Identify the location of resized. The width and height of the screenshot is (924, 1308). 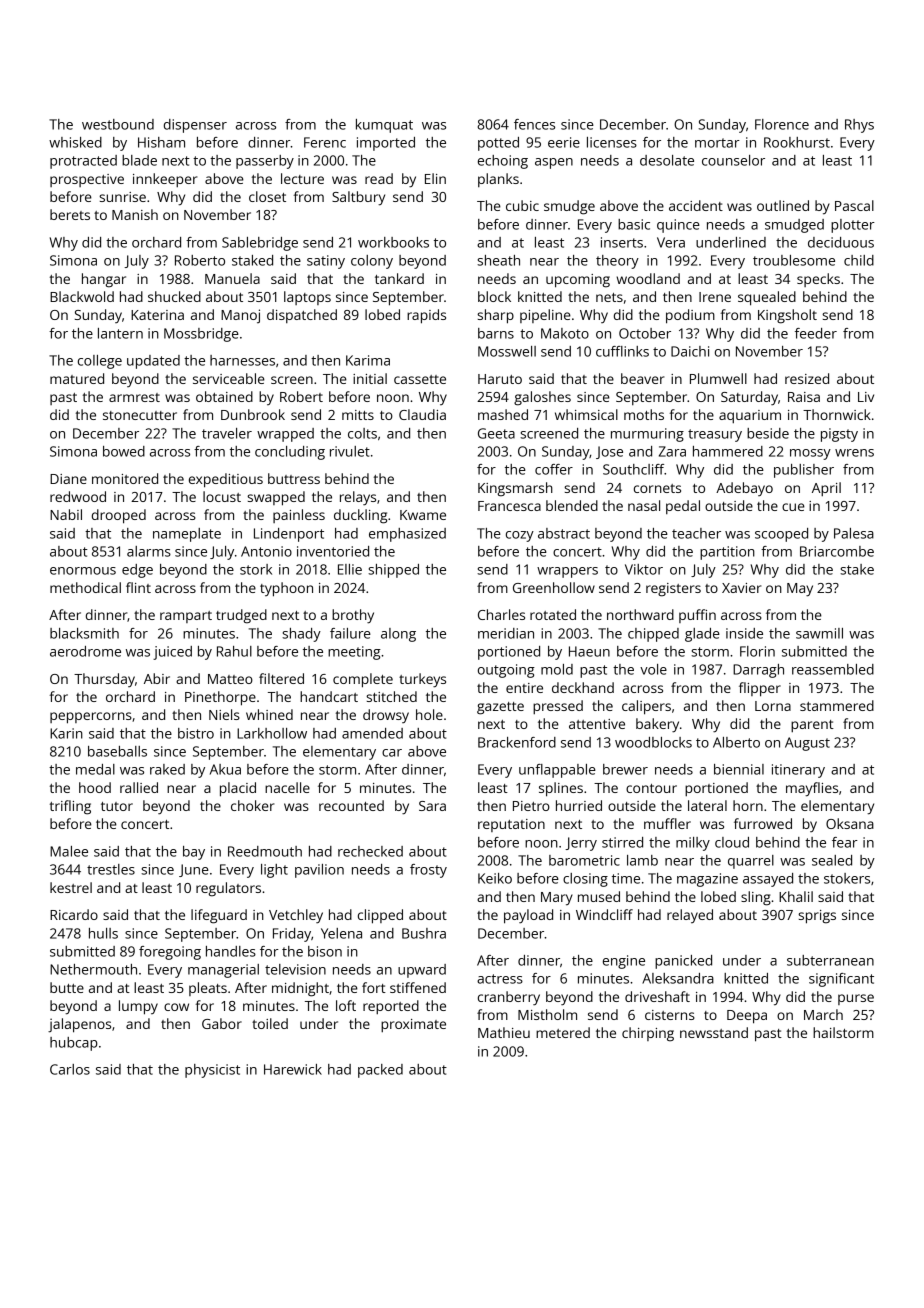
(807, 378).
